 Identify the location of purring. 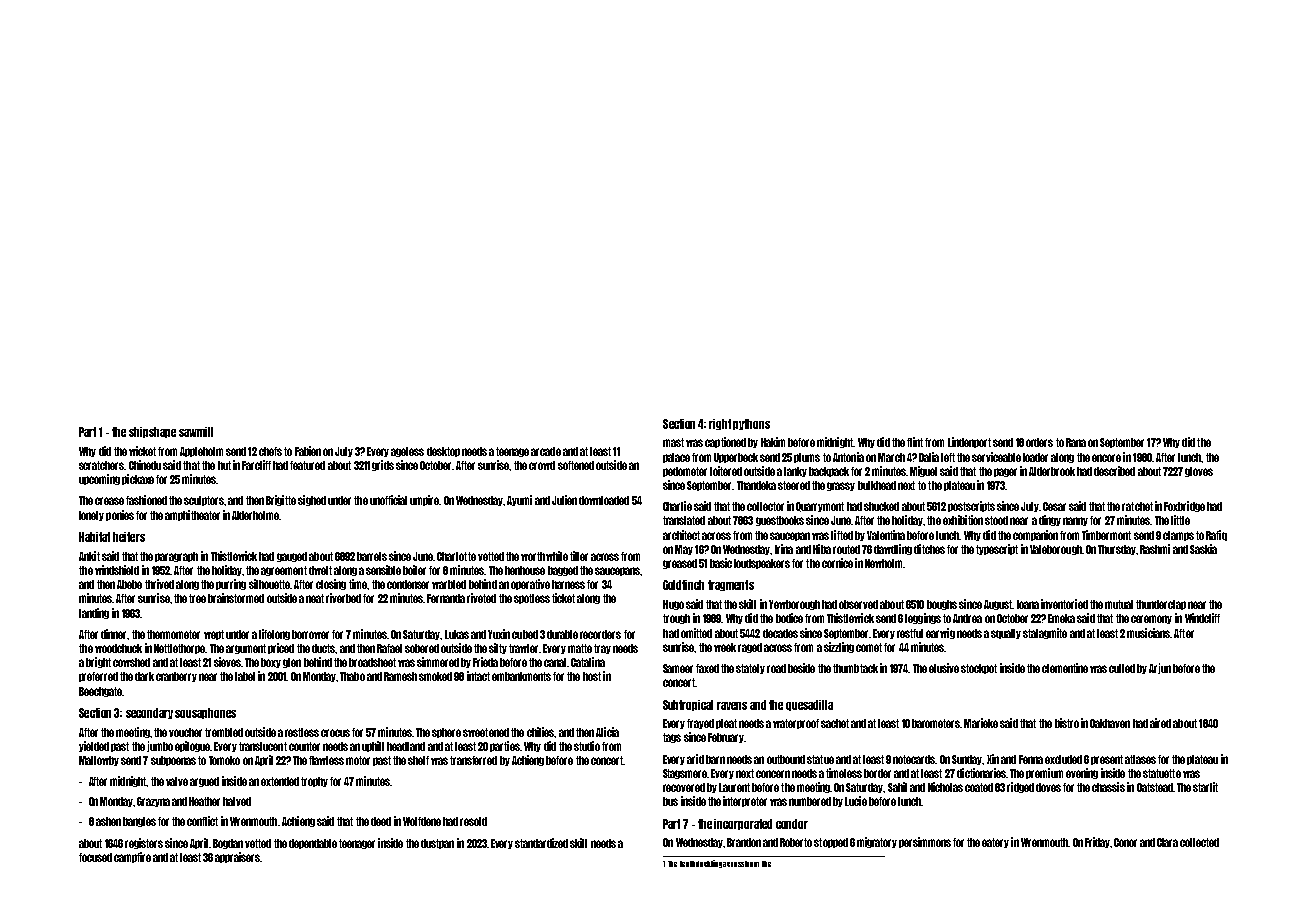
(231, 584).
